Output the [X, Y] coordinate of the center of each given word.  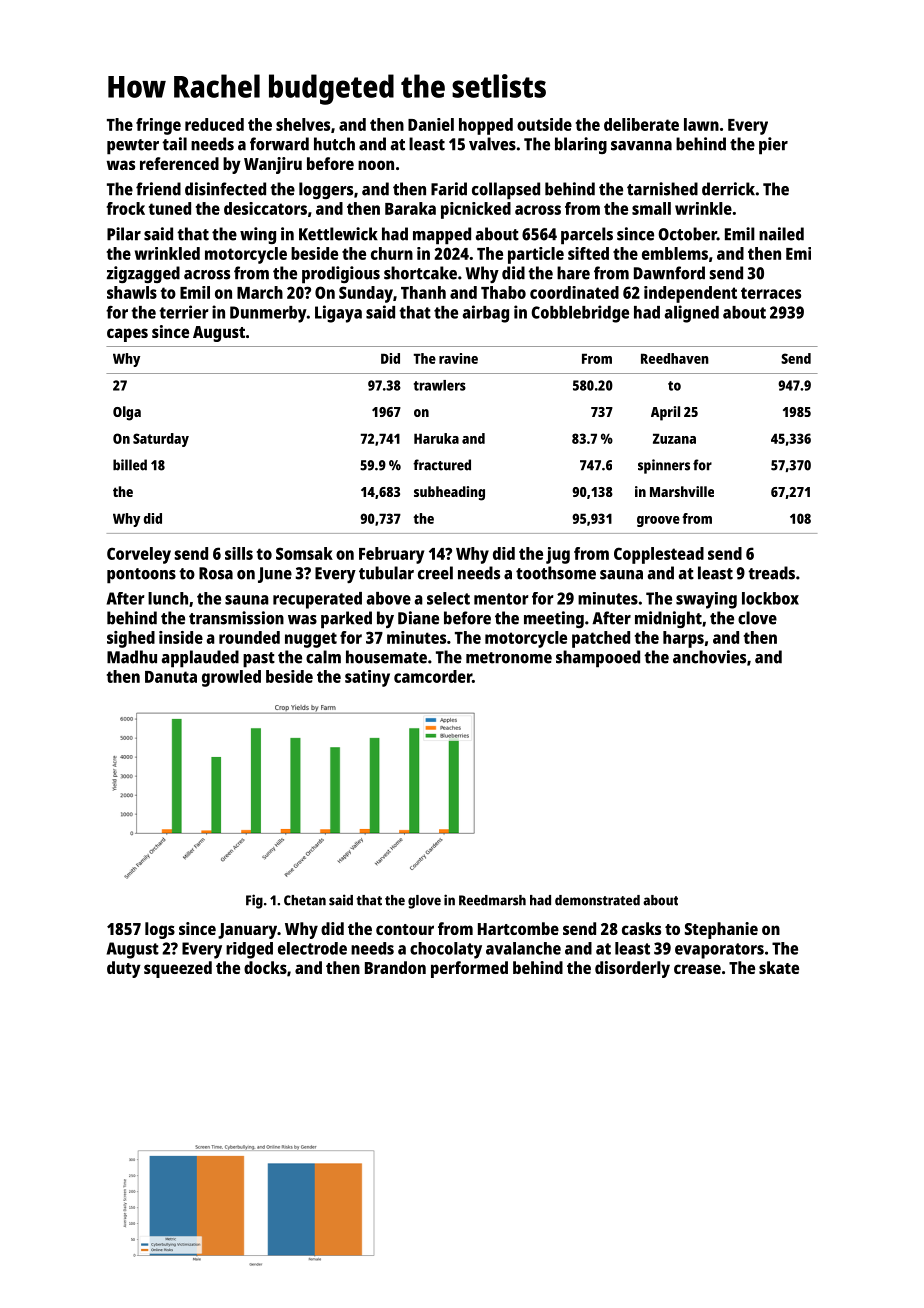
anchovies [709, 657]
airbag [486, 314]
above [389, 598]
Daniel [431, 124]
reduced [214, 124]
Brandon [395, 967]
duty [124, 969]
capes [127, 335]
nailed [781, 234]
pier [773, 146]
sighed [131, 639]
